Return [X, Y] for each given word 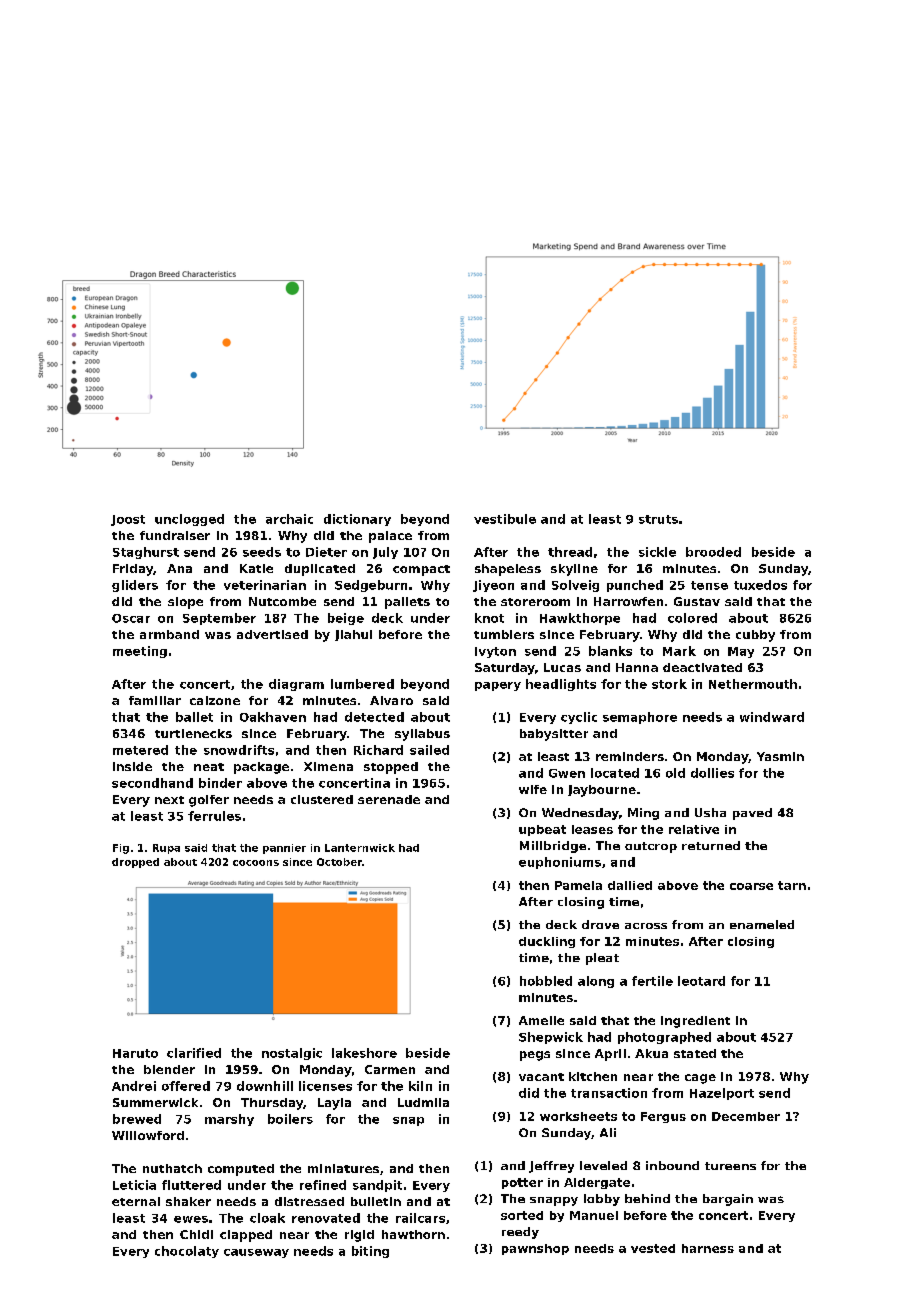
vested [653, 1248]
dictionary [357, 520]
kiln [420, 1086]
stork [669, 684]
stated [695, 1053]
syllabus [422, 735]
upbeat [542, 830]
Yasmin [780, 756]
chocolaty [187, 1252]
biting [370, 1252]
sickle [657, 552]
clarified [194, 1053]
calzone [215, 700]
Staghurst [146, 553]
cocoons [256, 863]
